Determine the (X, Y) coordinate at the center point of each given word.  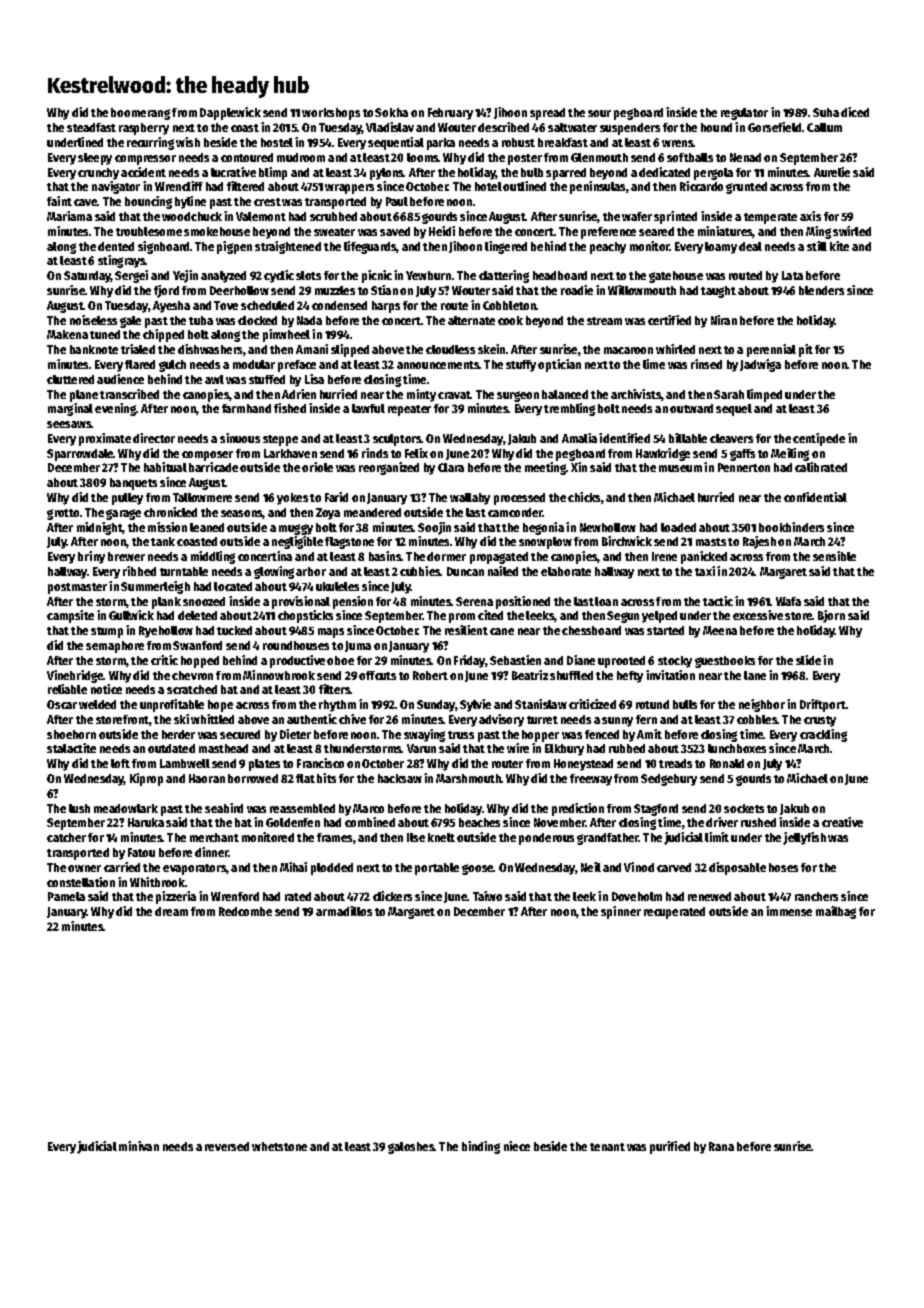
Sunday (436, 706)
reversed (227, 1146)
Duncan (465, 571)
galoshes (411, 1148)
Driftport (823, 705)
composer (207, 456)
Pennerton (744, 467)
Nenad (745, 157)
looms (423, 157)
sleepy (95, 159)
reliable (67, 689)
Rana (721, 1146)
